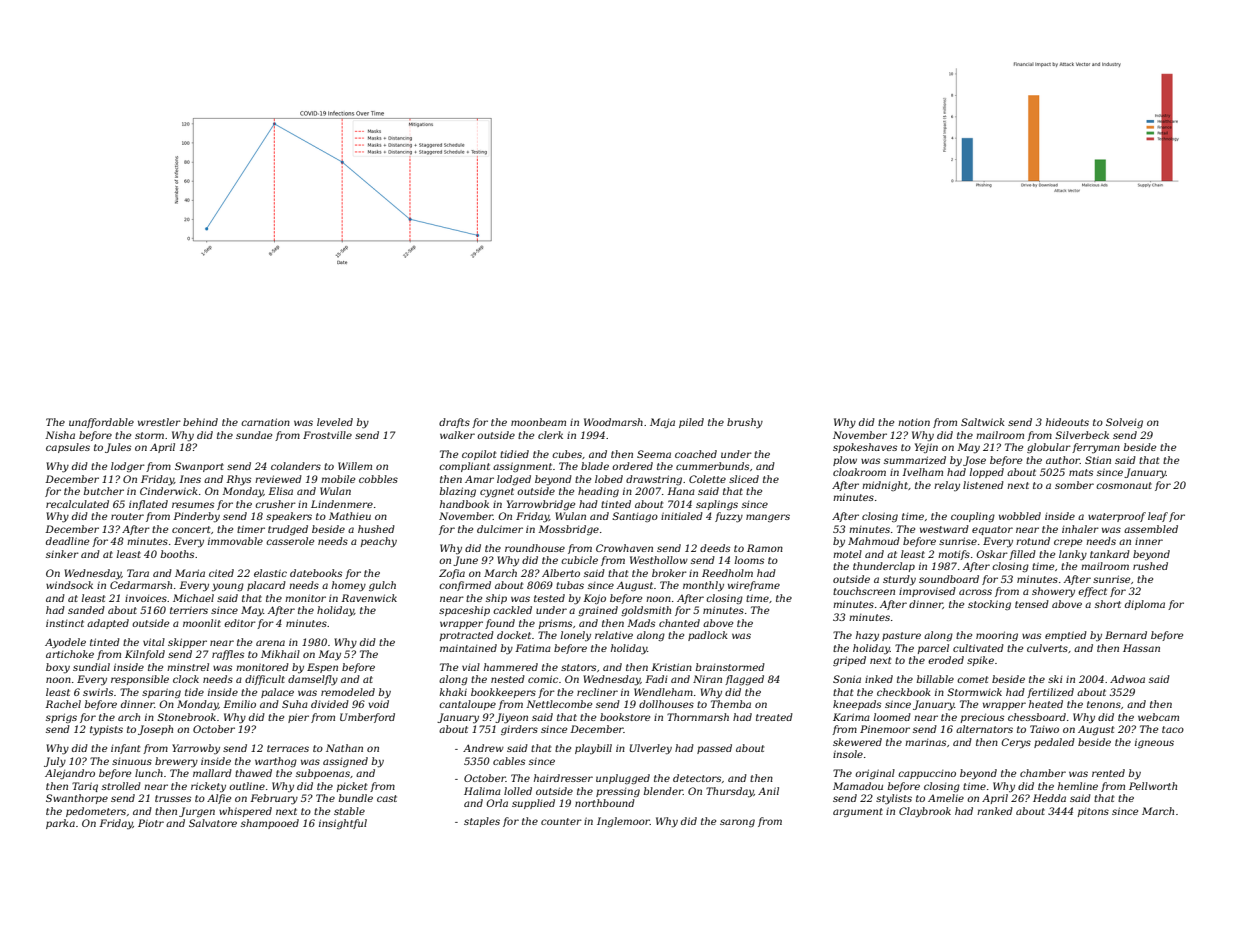 The image size is (1233, 952). I want to click on cappuccino, so click(927, 774).
